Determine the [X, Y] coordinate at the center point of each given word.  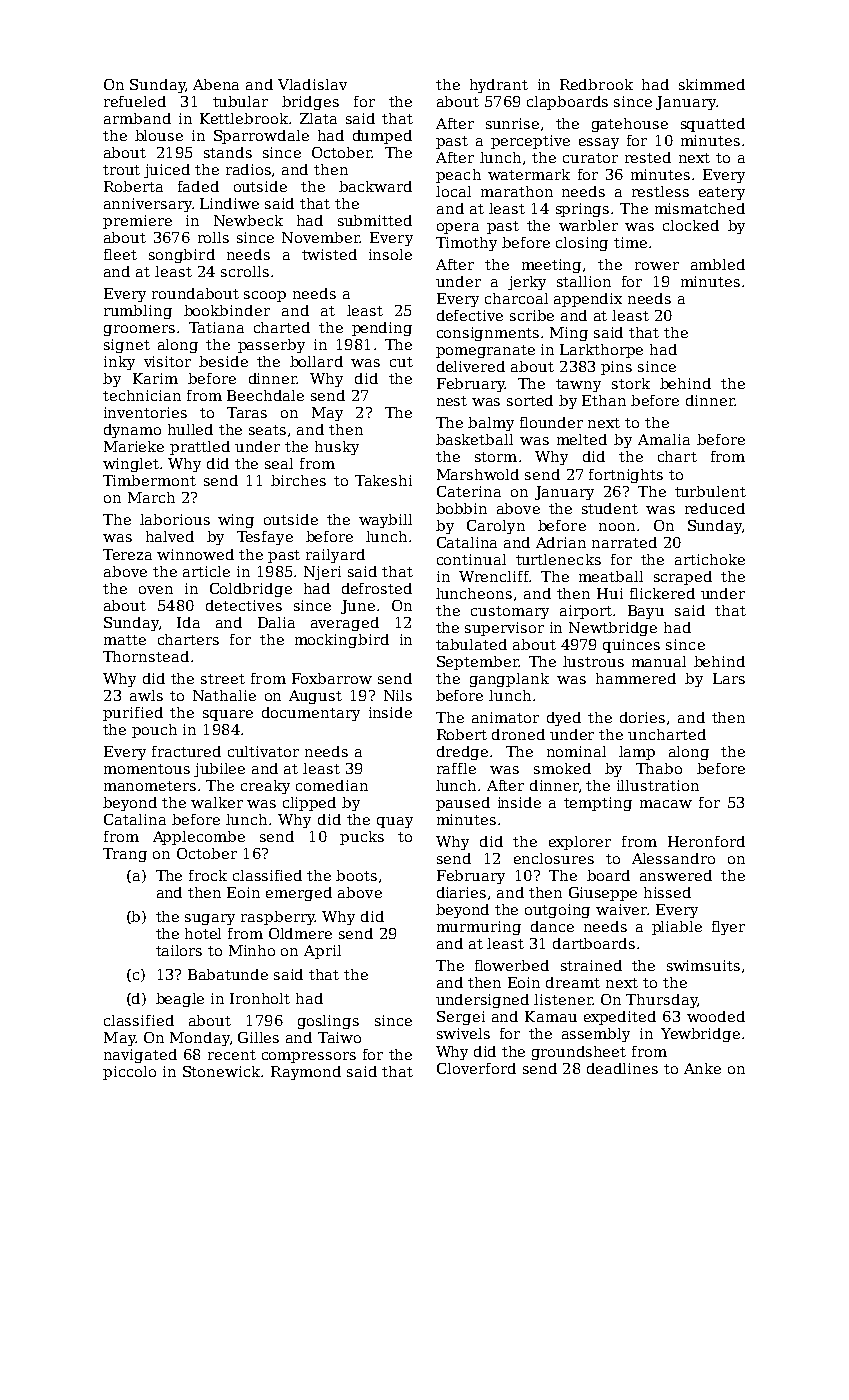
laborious [175, 519]
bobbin [461, 508]
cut [401, 362]
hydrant [499, 86]
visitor [167, 361]
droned [518, 734]
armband [137, 118]
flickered [662, 593]
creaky [265, 787]
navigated [140, 1056]
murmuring [479, 928]
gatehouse [630, 125]
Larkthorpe [601, 351]
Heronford [706, 841]
